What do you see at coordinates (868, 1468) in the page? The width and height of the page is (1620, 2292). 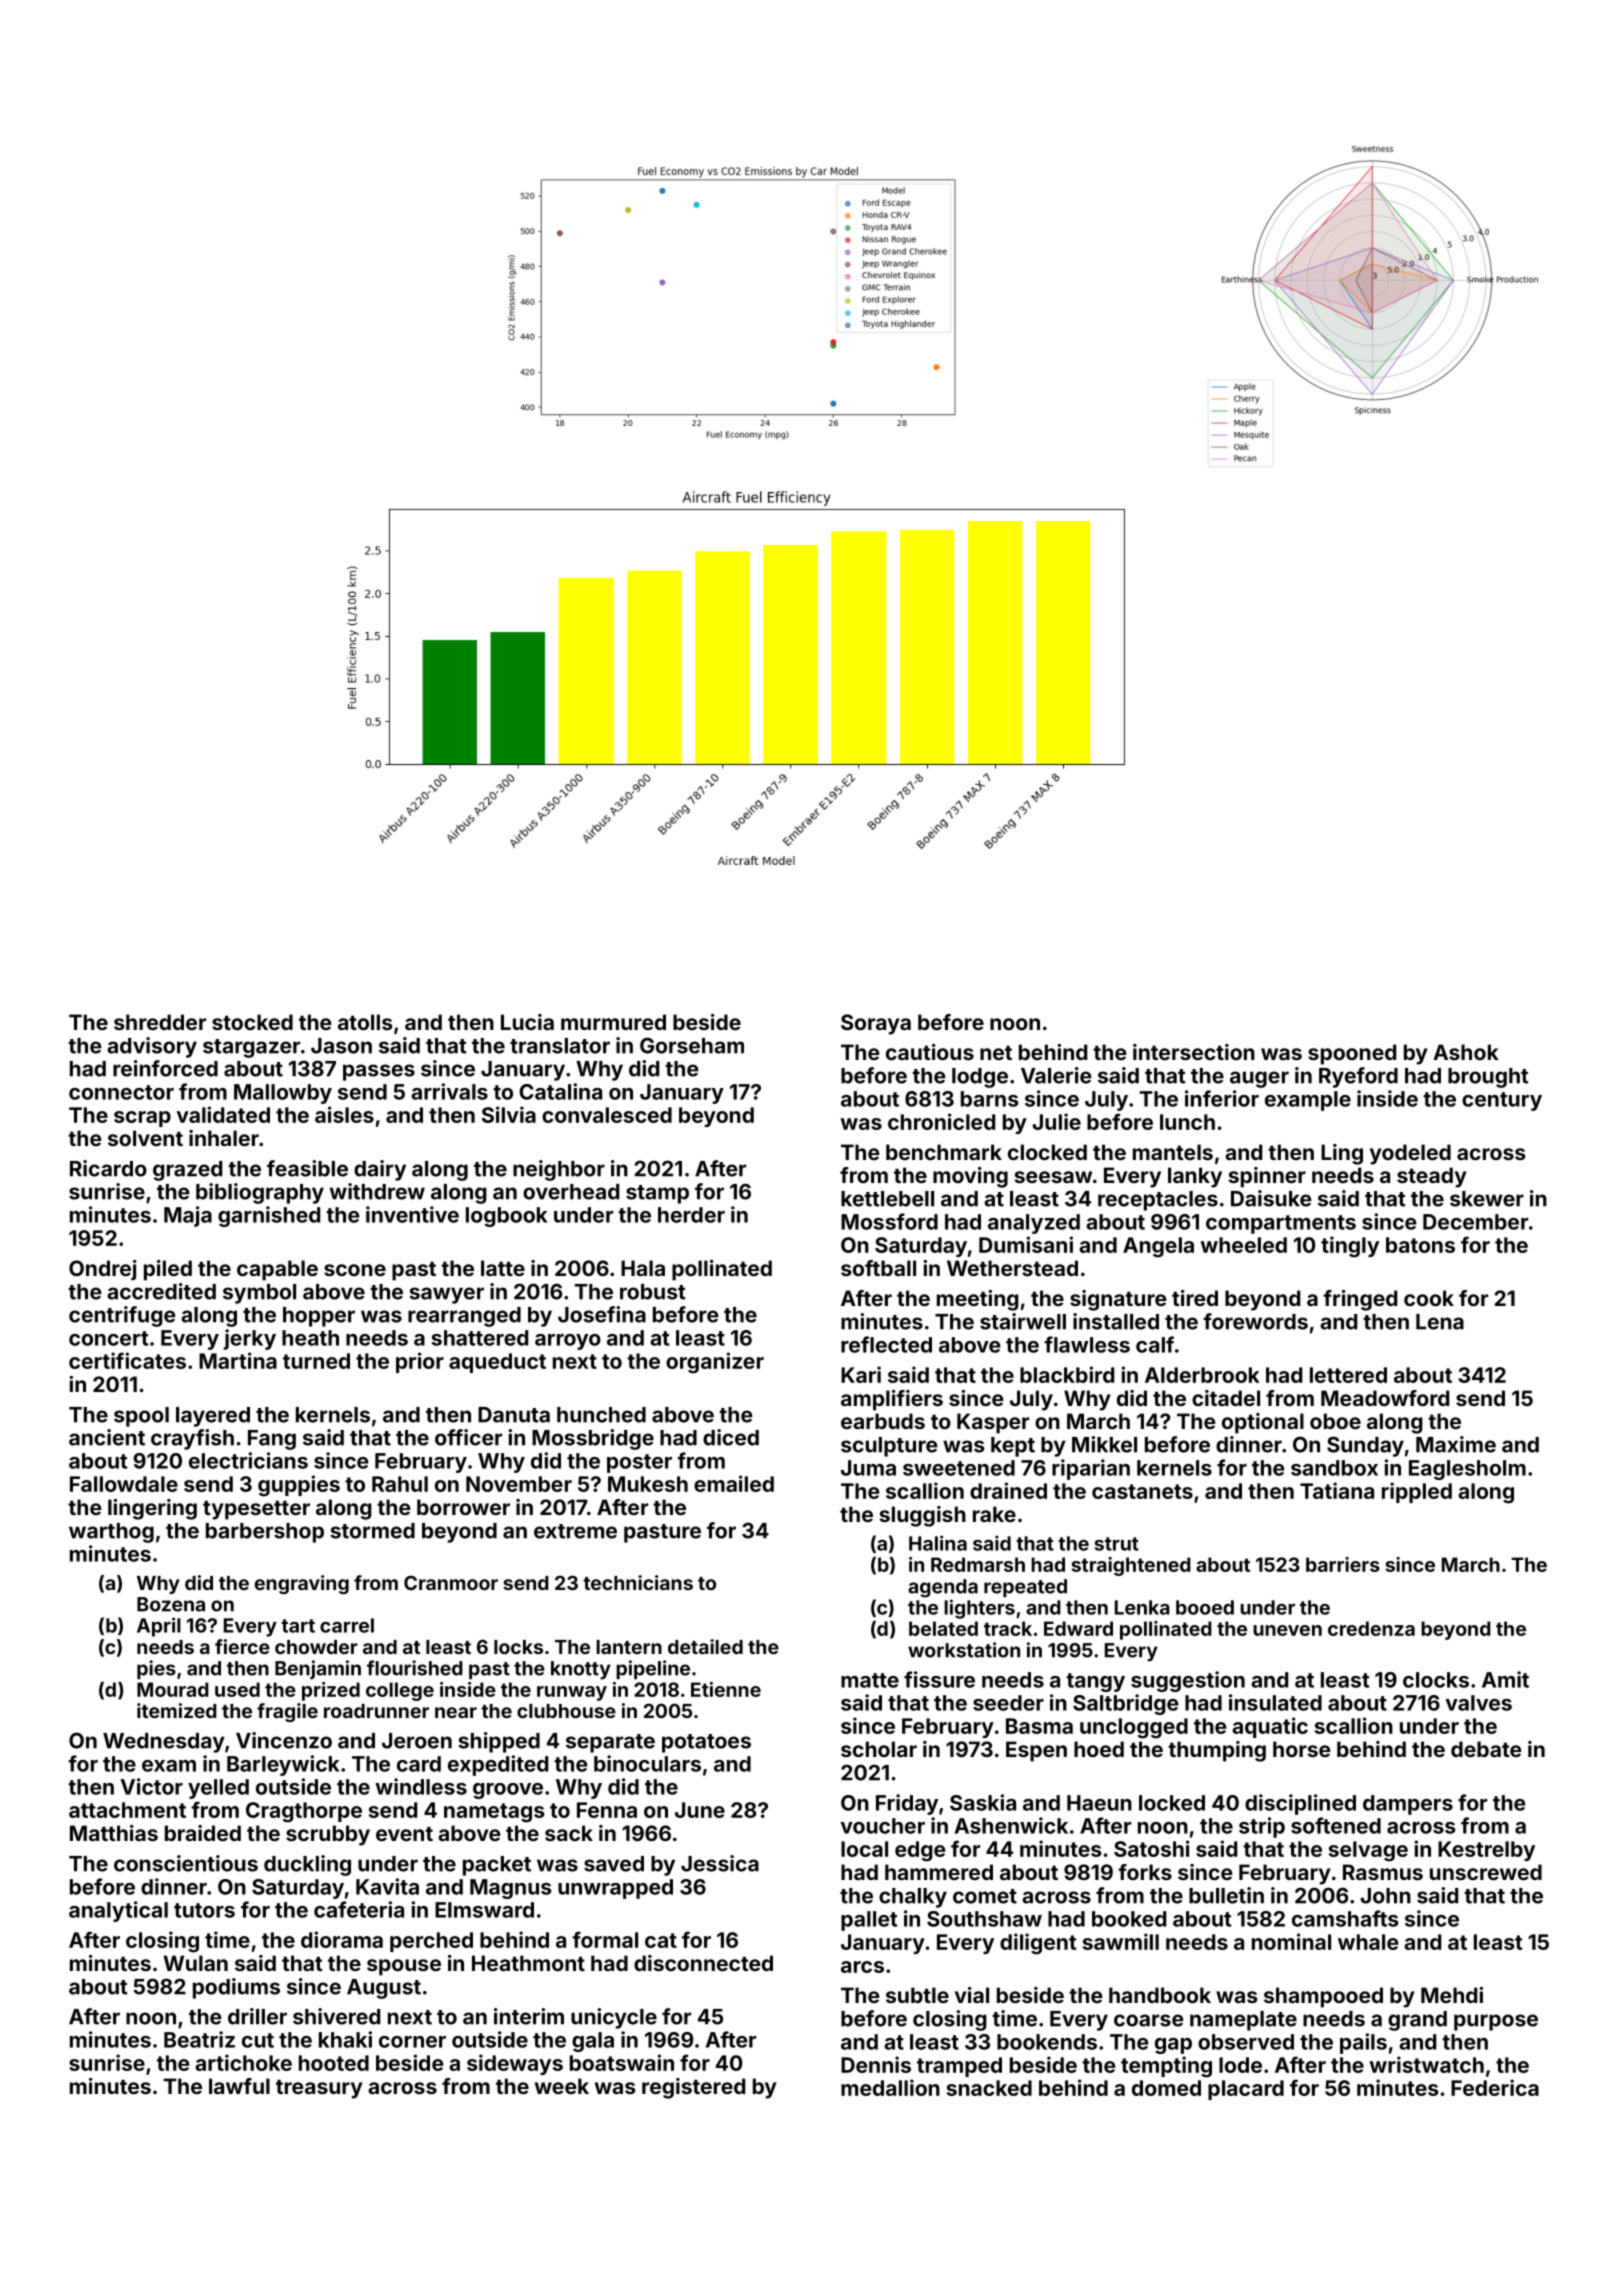 I see `Juma` at bounding box center [868, 1468].
